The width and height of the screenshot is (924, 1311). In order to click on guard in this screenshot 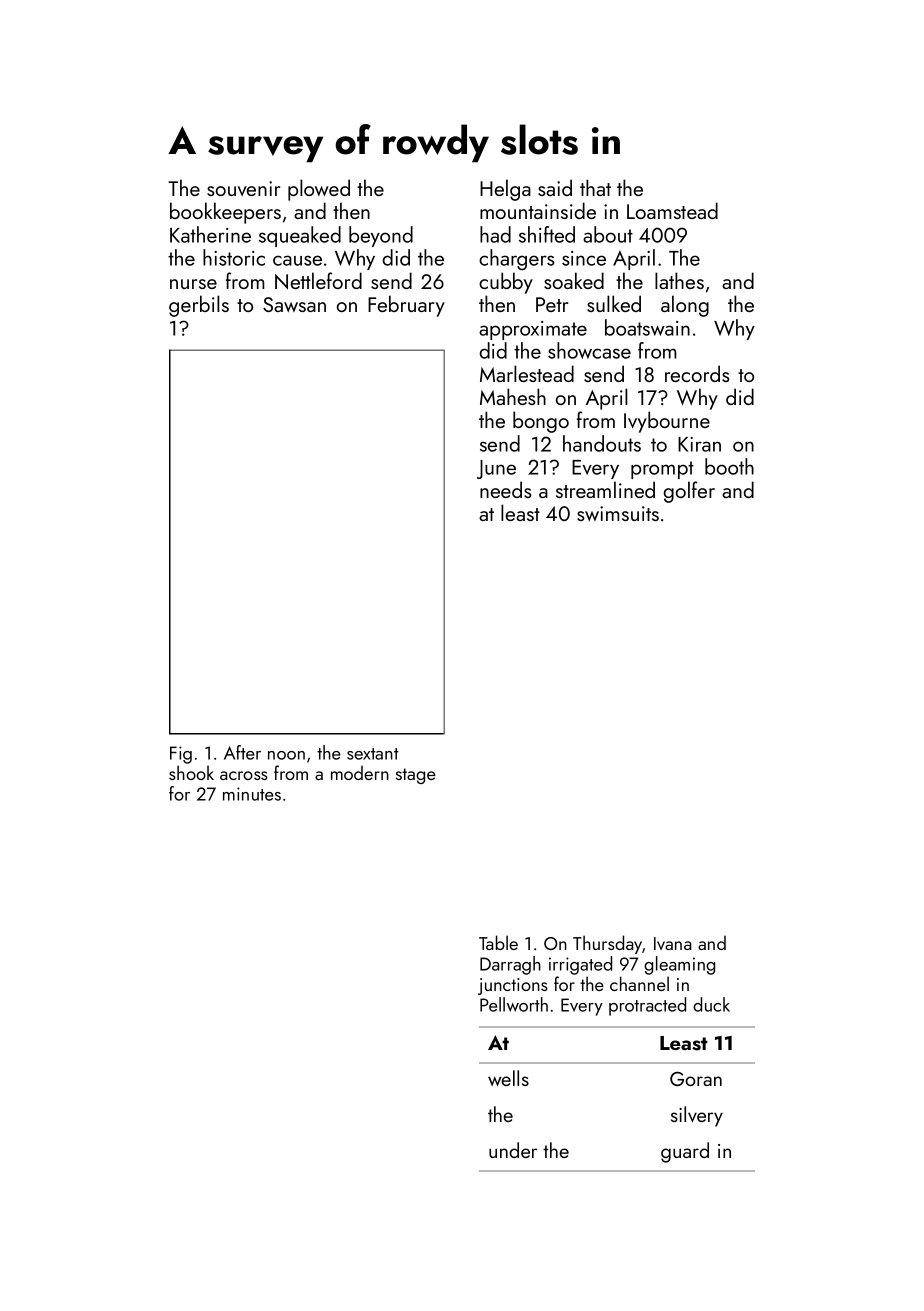, I will do `click(685, 1152)`.
